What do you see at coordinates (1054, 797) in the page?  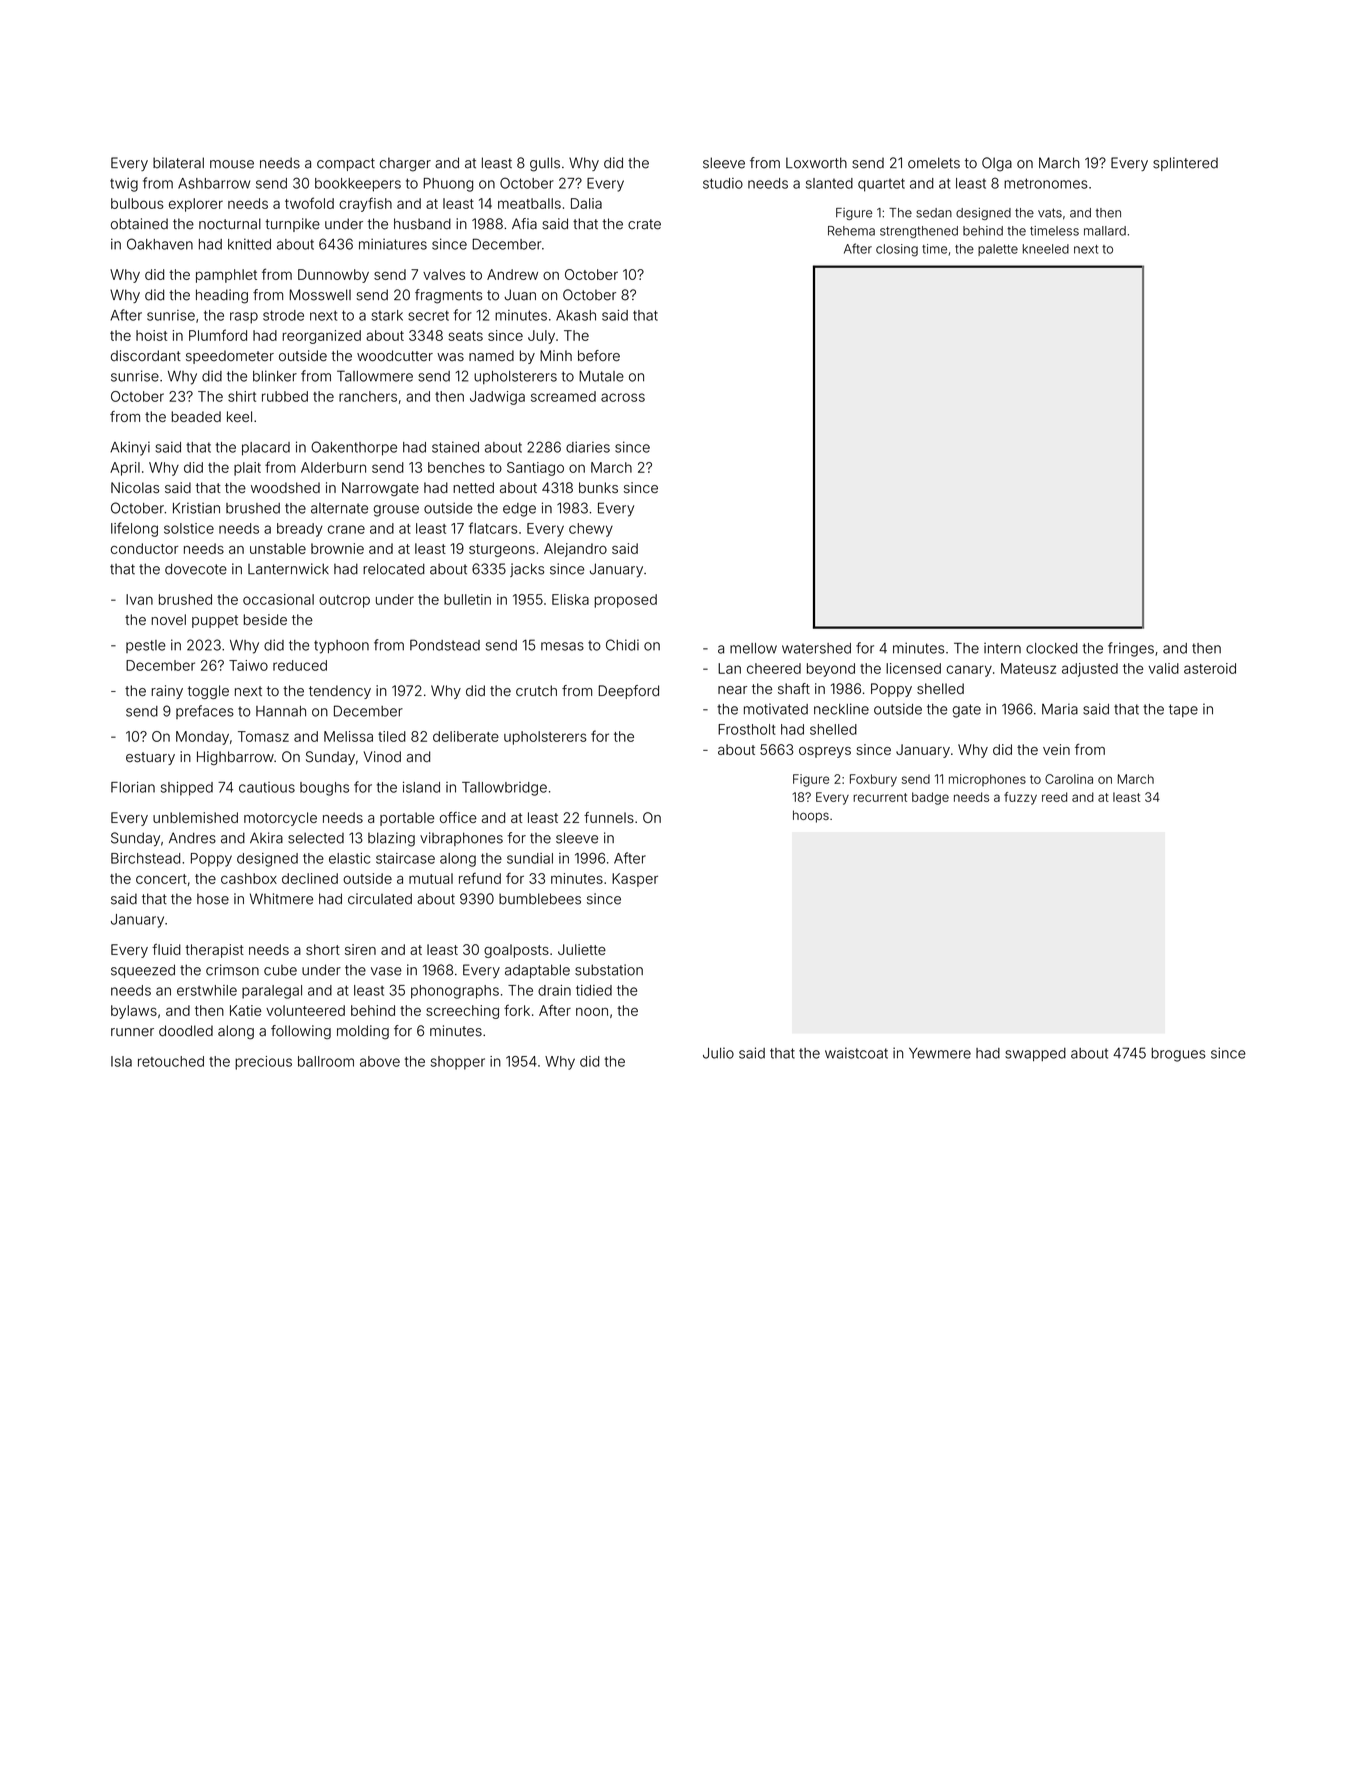 I see `reed` at bounding box center [1054, 797].
